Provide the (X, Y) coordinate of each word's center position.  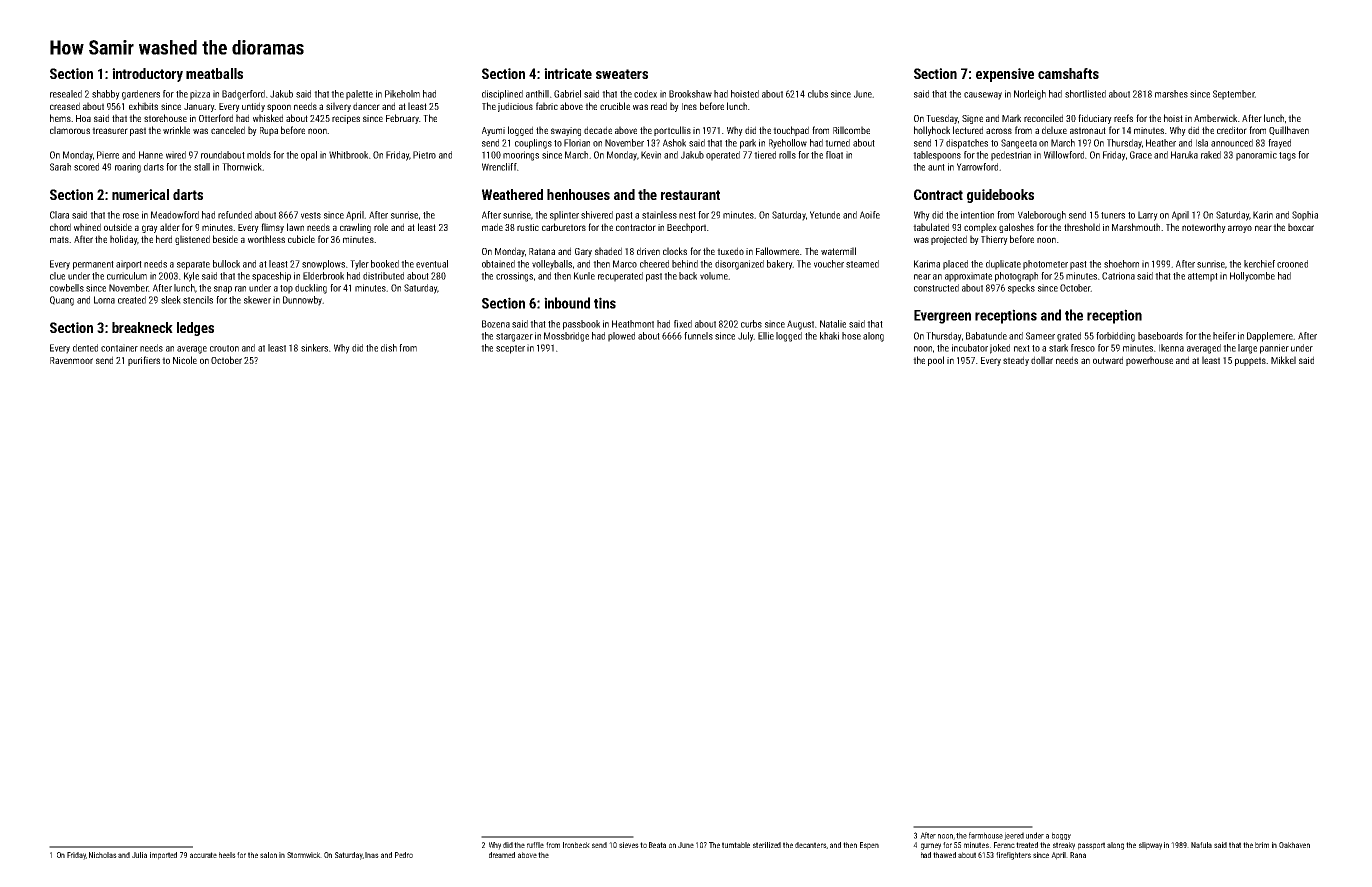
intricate (568, 73)
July (746, 337)
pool (936, 361)
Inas (372, 855)
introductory (147, 75)
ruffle (535, 845)
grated (1069, 337)
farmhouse (986, 835)
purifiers (144, 361)
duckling (311, 289)
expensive (1005, 75)
